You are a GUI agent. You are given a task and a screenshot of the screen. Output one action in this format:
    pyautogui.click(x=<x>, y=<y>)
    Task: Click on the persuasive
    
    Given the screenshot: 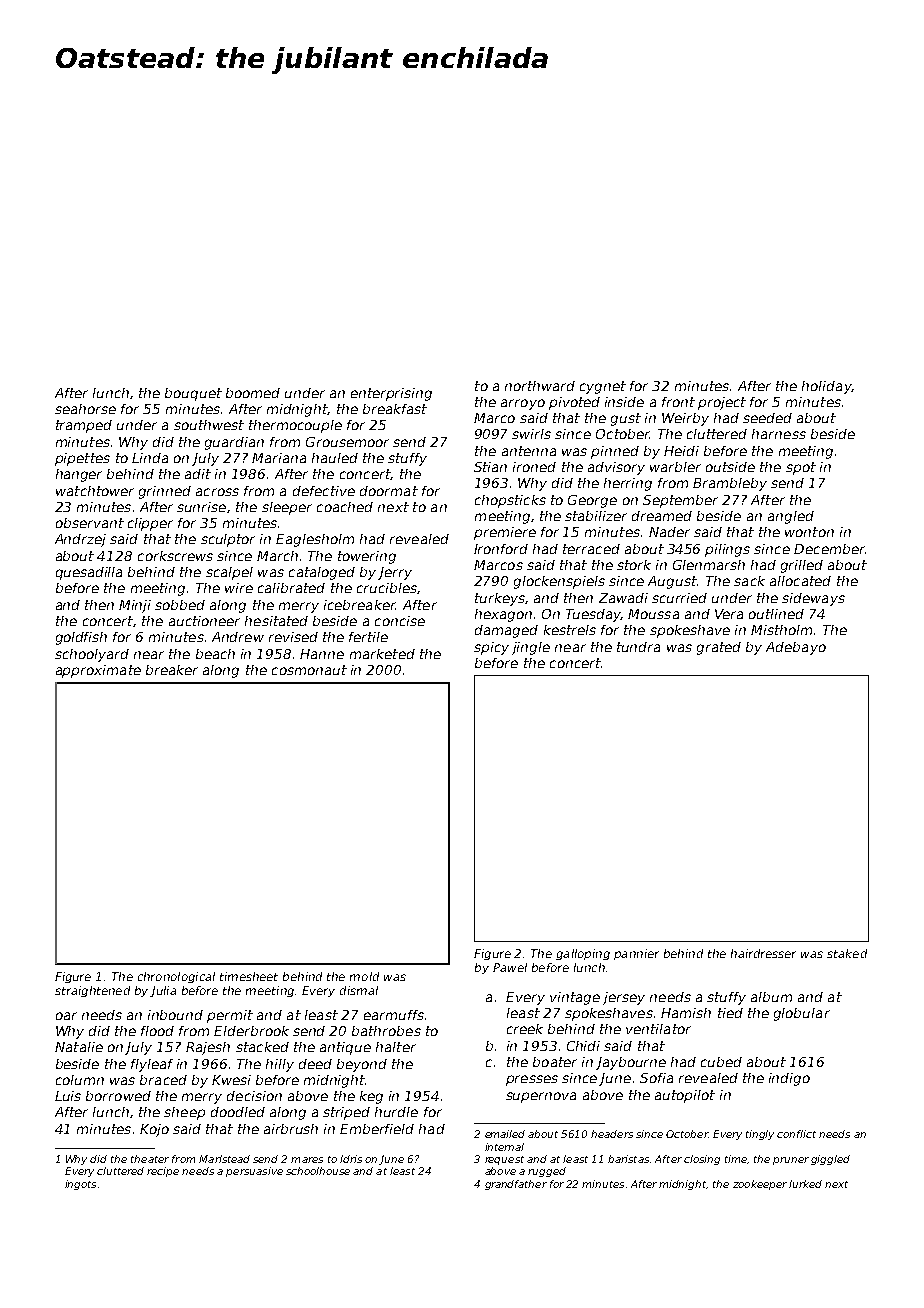 What is the action you would take?
    pyautogui.click(x=254, y=1172)
